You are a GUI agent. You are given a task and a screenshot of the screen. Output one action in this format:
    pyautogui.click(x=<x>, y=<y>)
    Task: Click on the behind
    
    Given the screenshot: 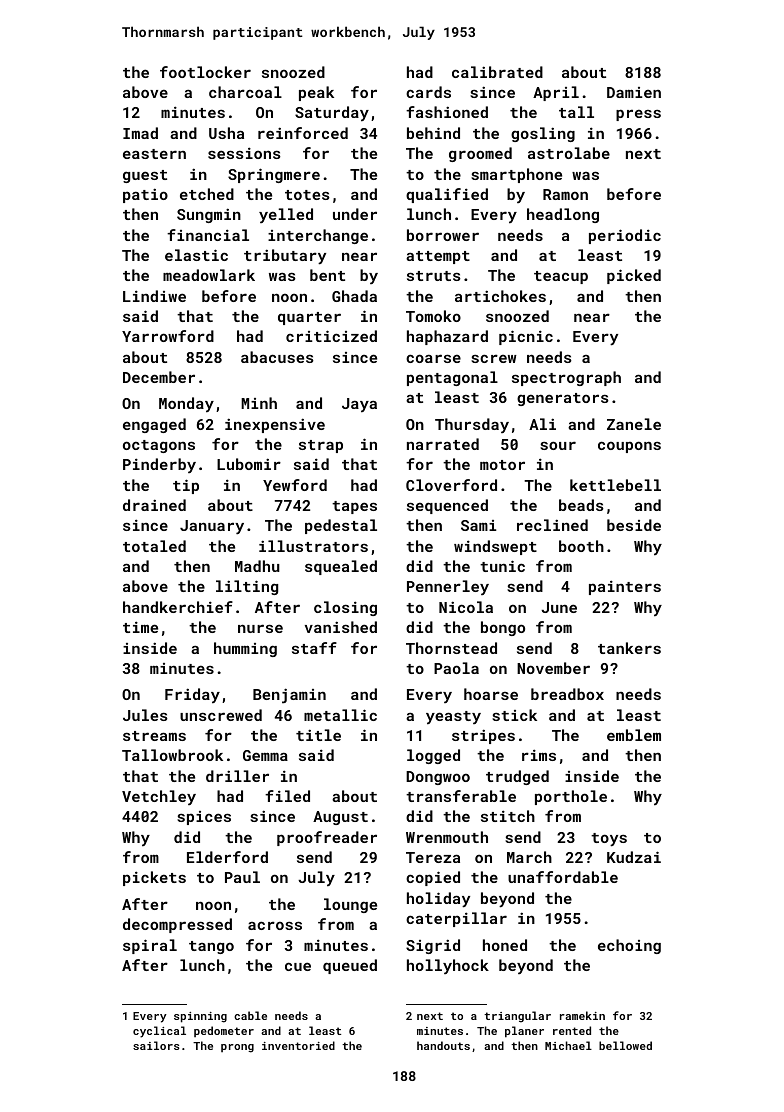 What is the action you would take?
    pyautogui.click(x=433, y=133)
